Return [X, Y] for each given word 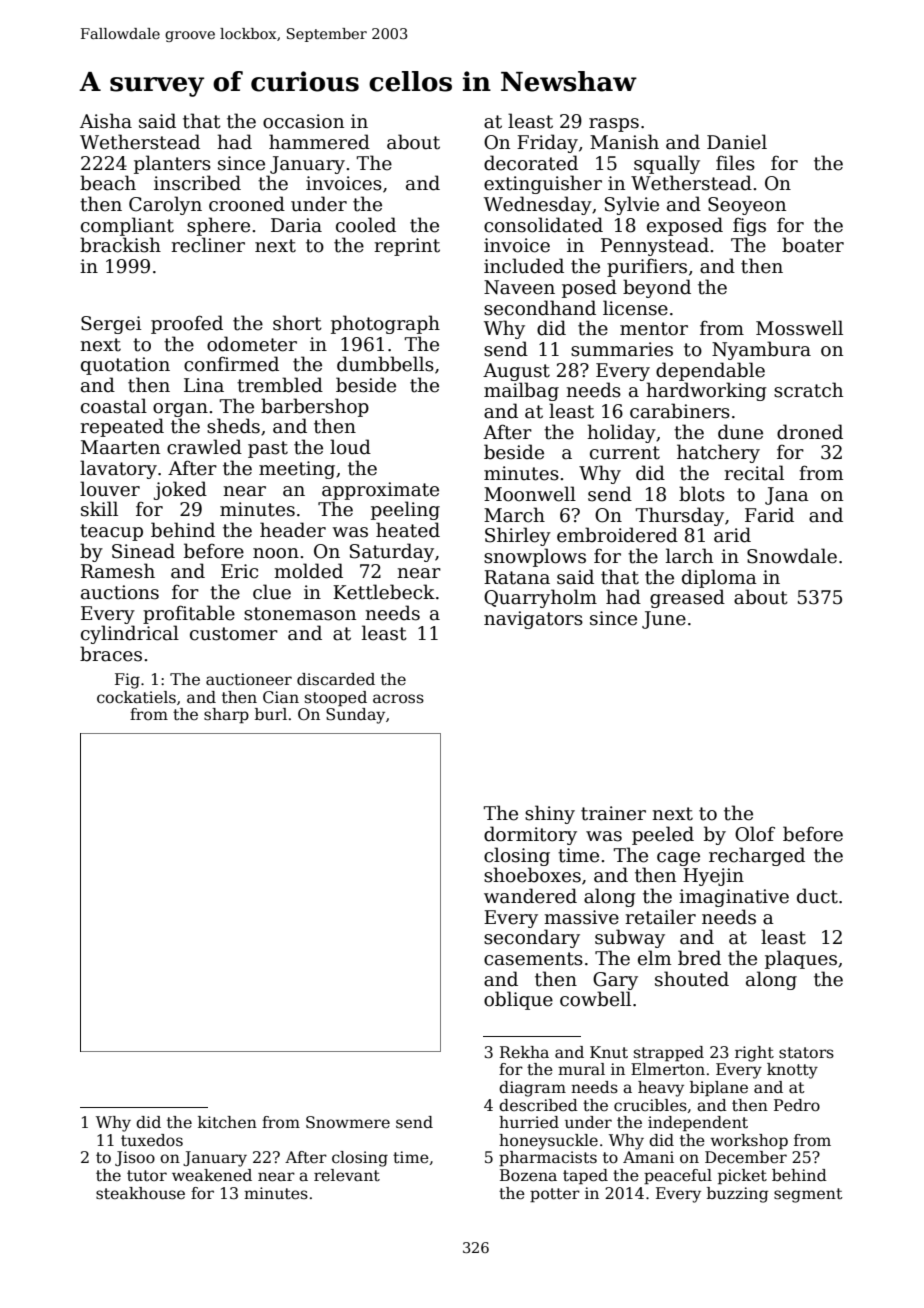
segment [808, 1195]
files [735, 163]
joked [180, 490]
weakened [212, 1175]
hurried [529, 1122]
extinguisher [543, 184]
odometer [252, 344]
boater [813, 245]
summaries [622, 349]
